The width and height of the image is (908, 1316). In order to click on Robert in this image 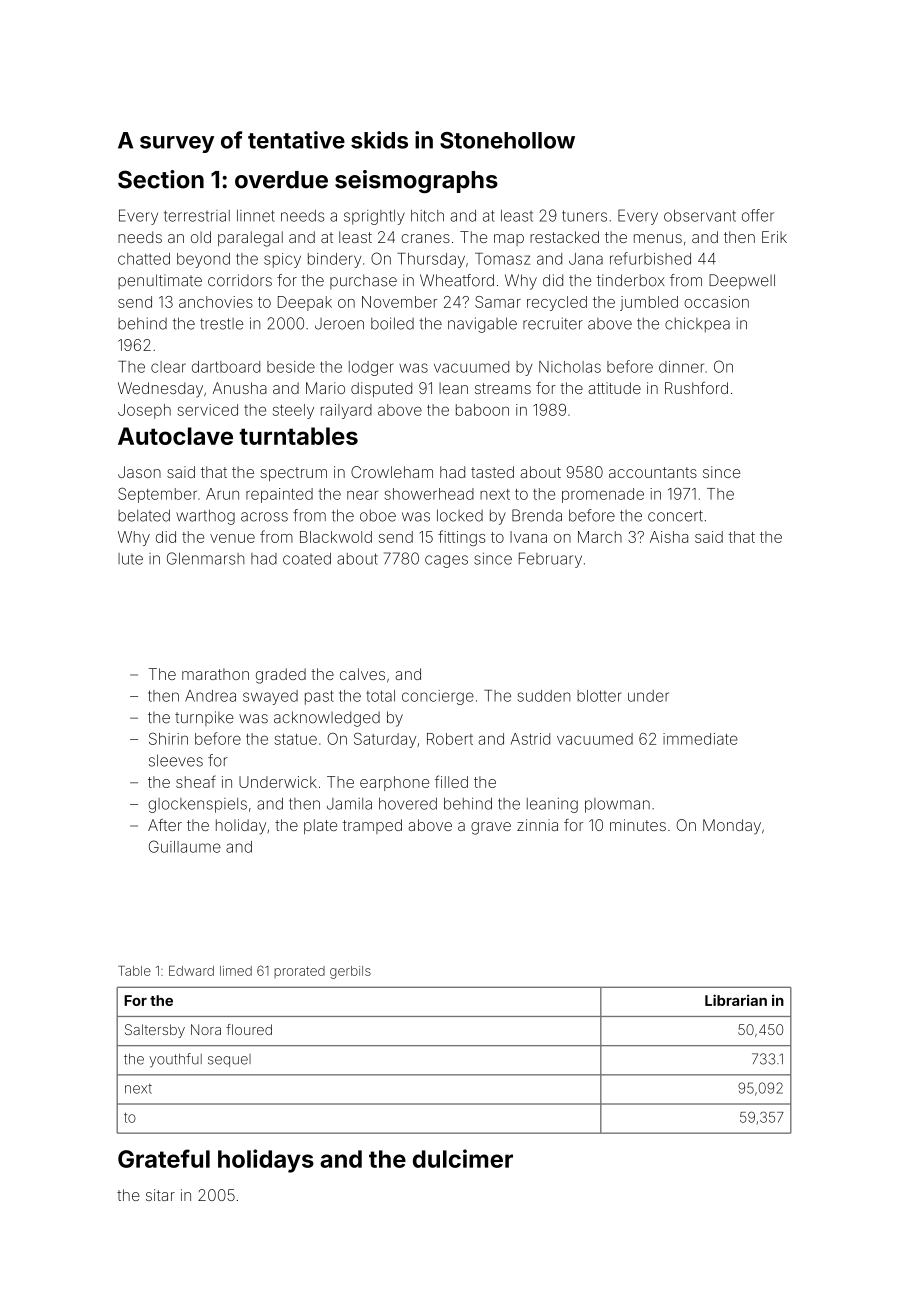, I will do `click(450, 739)`.
